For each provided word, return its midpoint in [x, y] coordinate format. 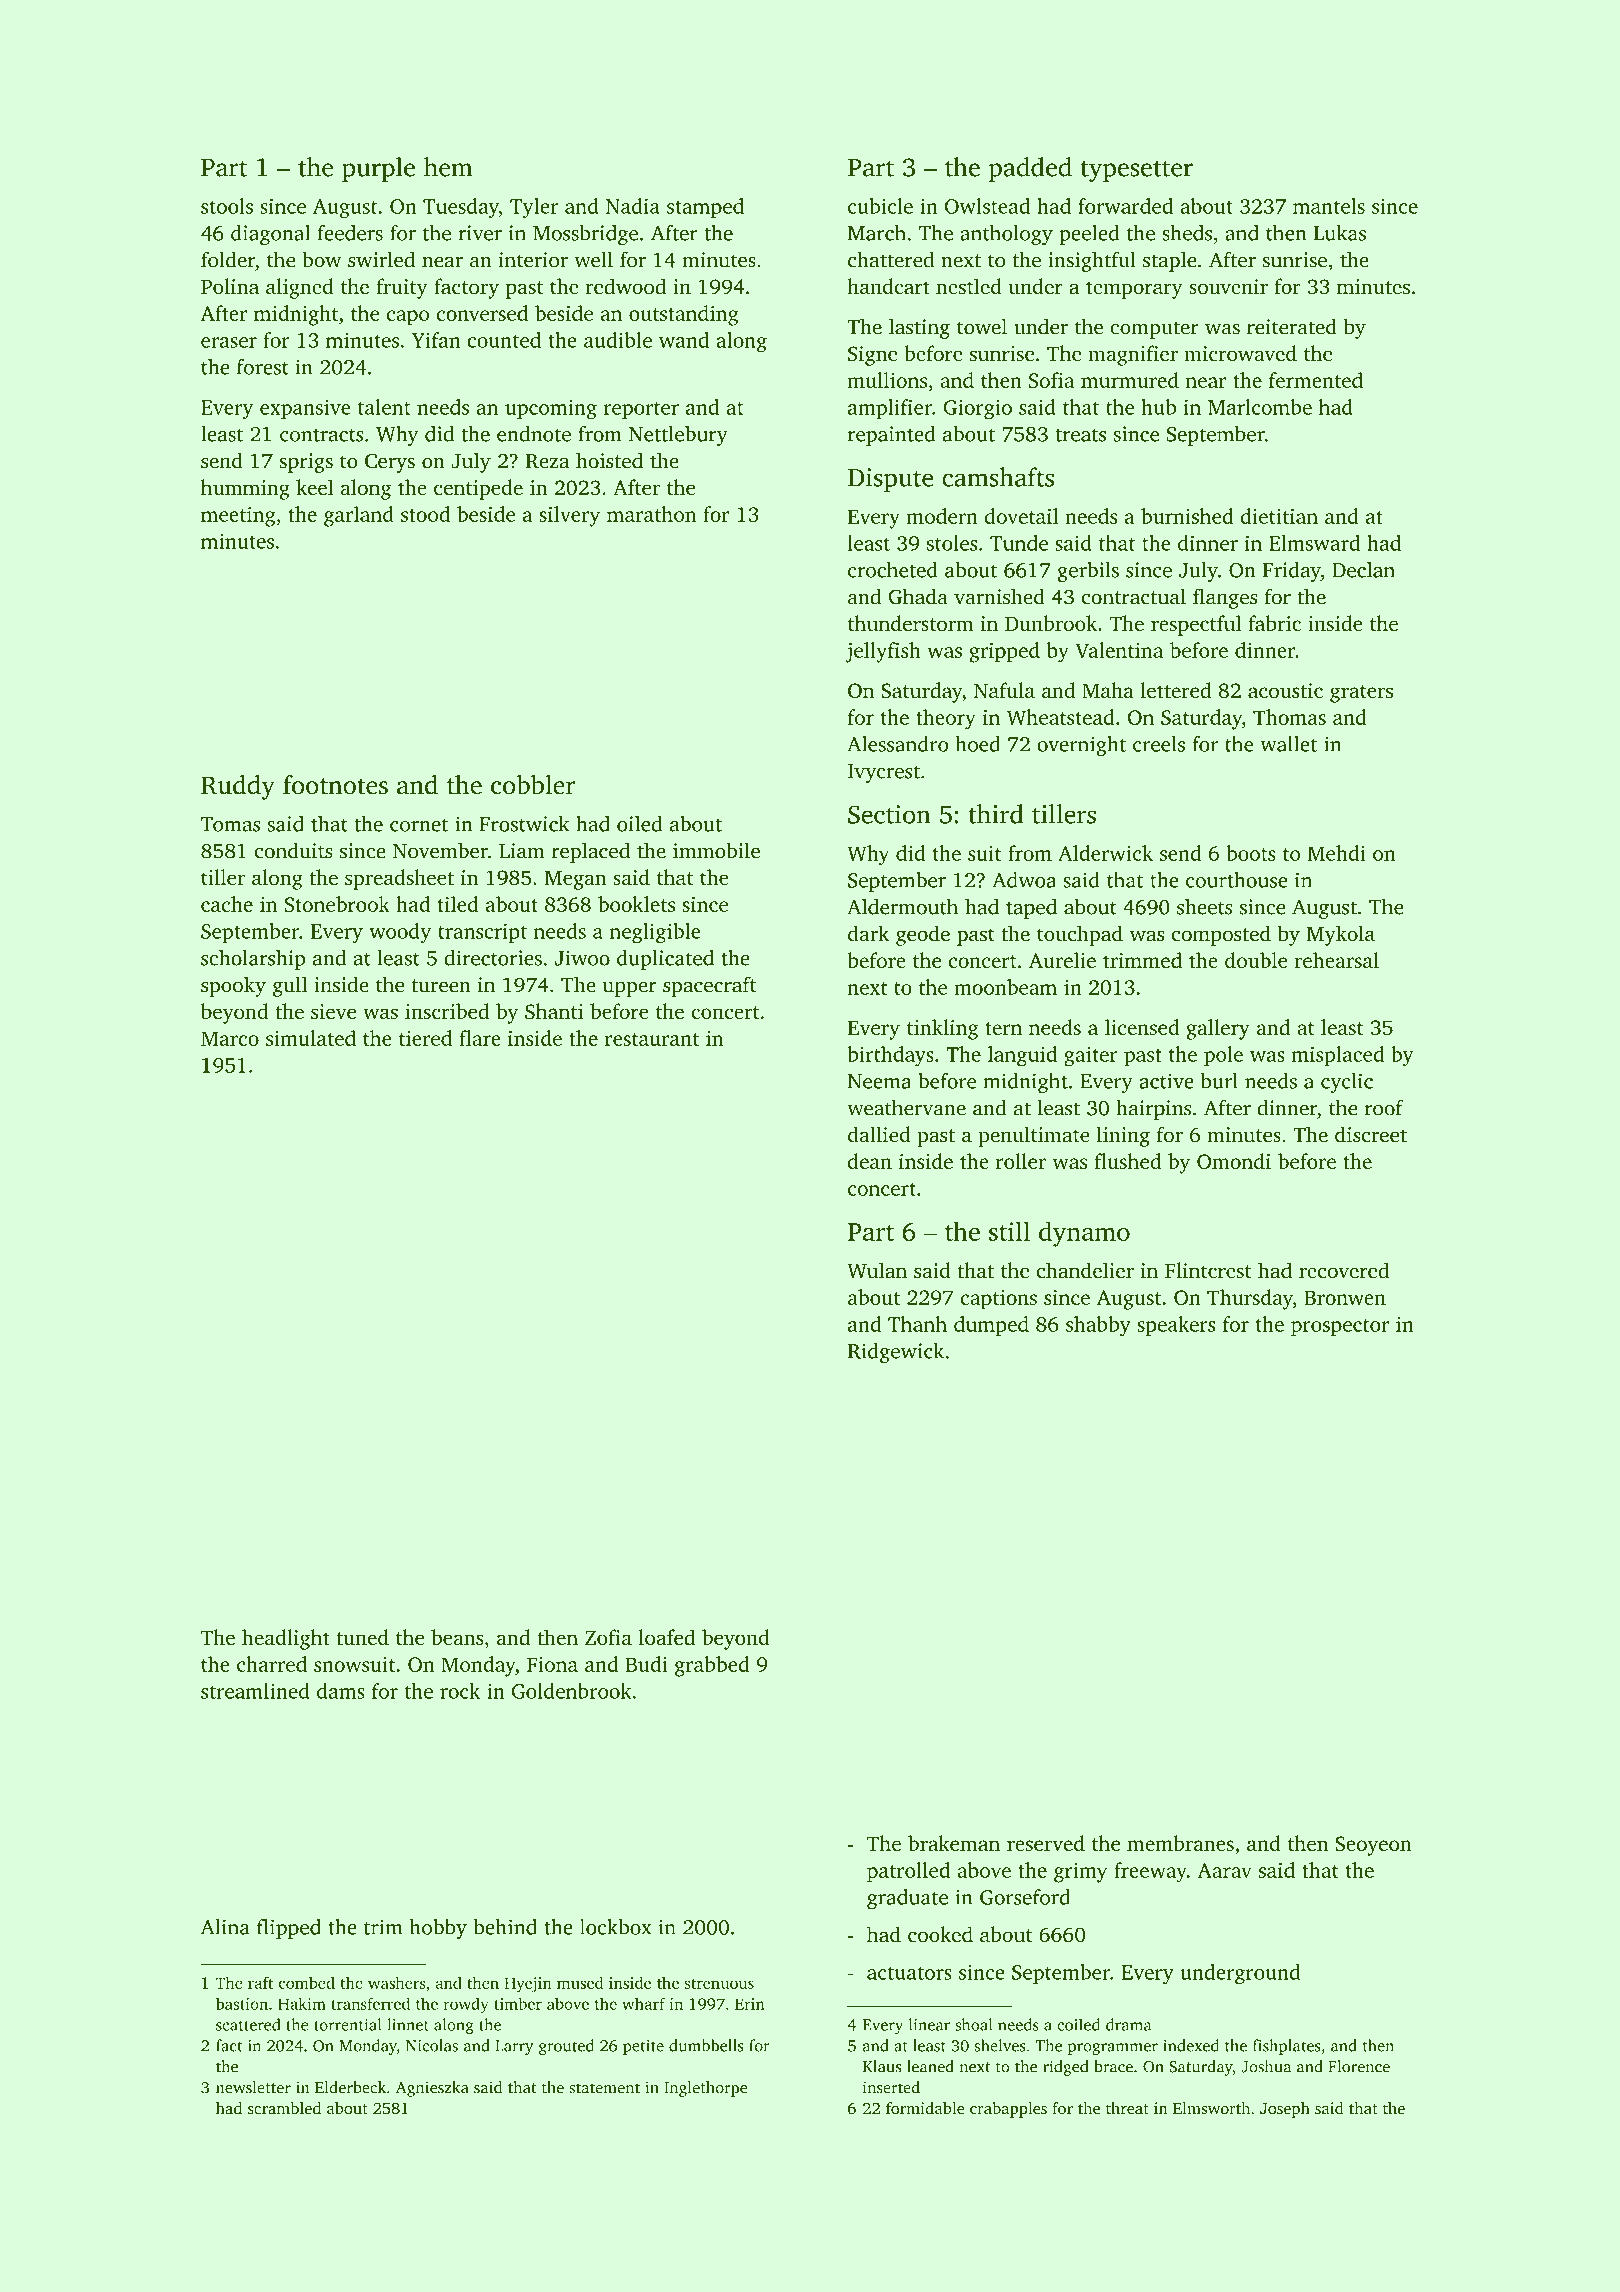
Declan [1363, 570]
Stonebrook [337, 904]
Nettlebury [678, 436]
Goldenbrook [571, 1691]
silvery [569, 516]
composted [1221, 935]
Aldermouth [902, 907]
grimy [1080, 1873]
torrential [348, 2024]
